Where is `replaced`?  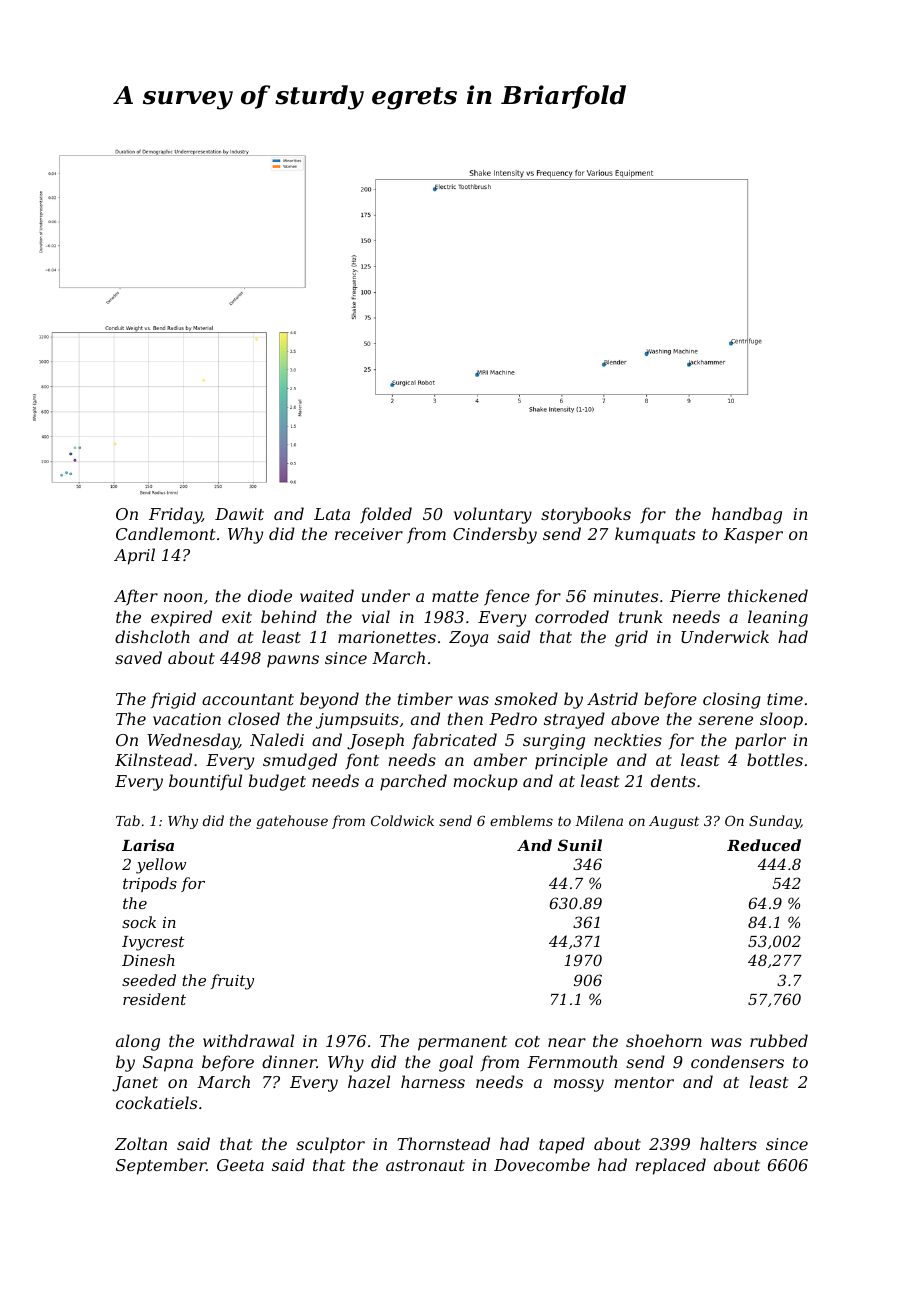 replaced is located at coordinates (670, 1166).
